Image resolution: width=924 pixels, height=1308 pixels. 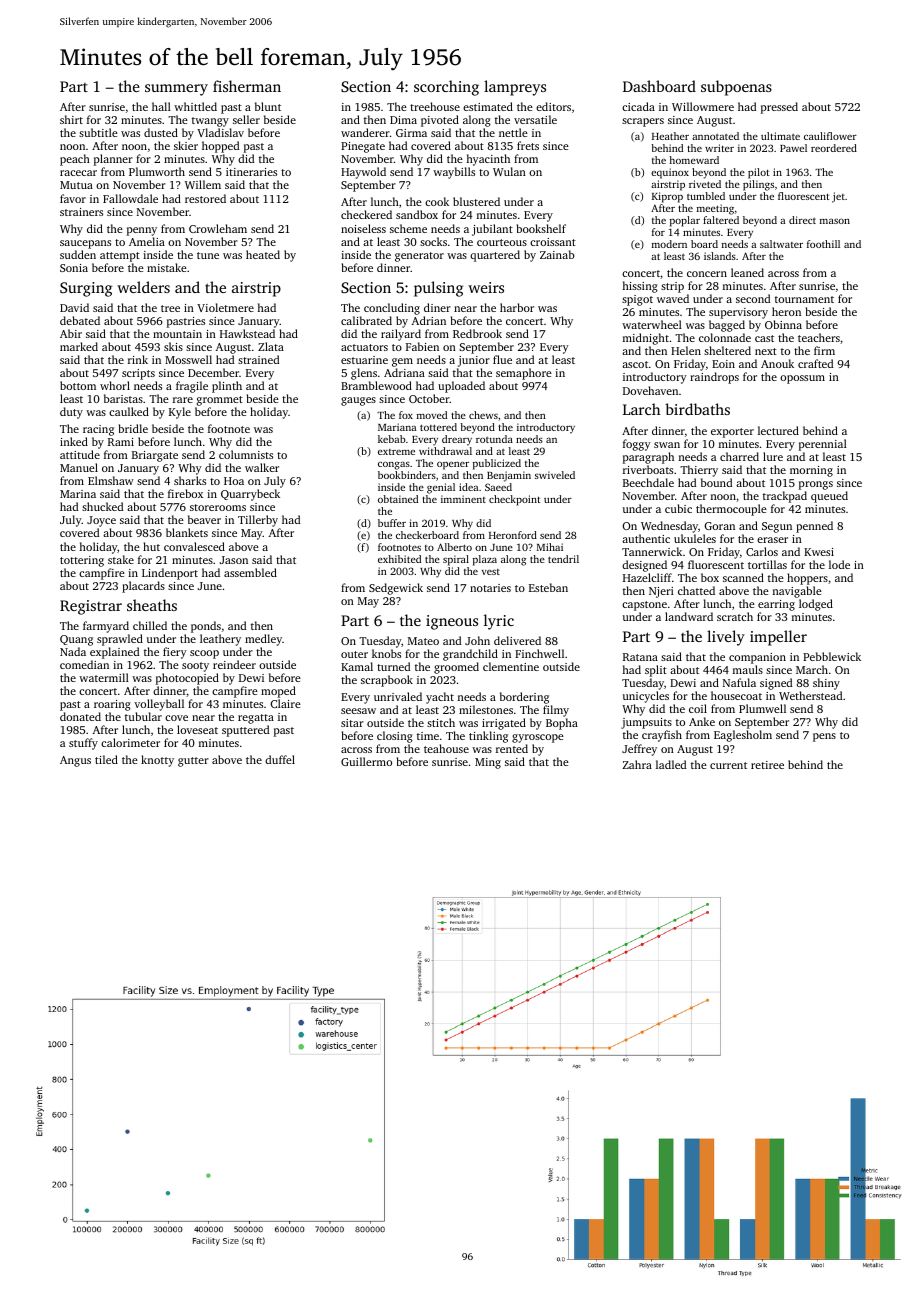 I want to click on heated, so click(x=263, y=254).
